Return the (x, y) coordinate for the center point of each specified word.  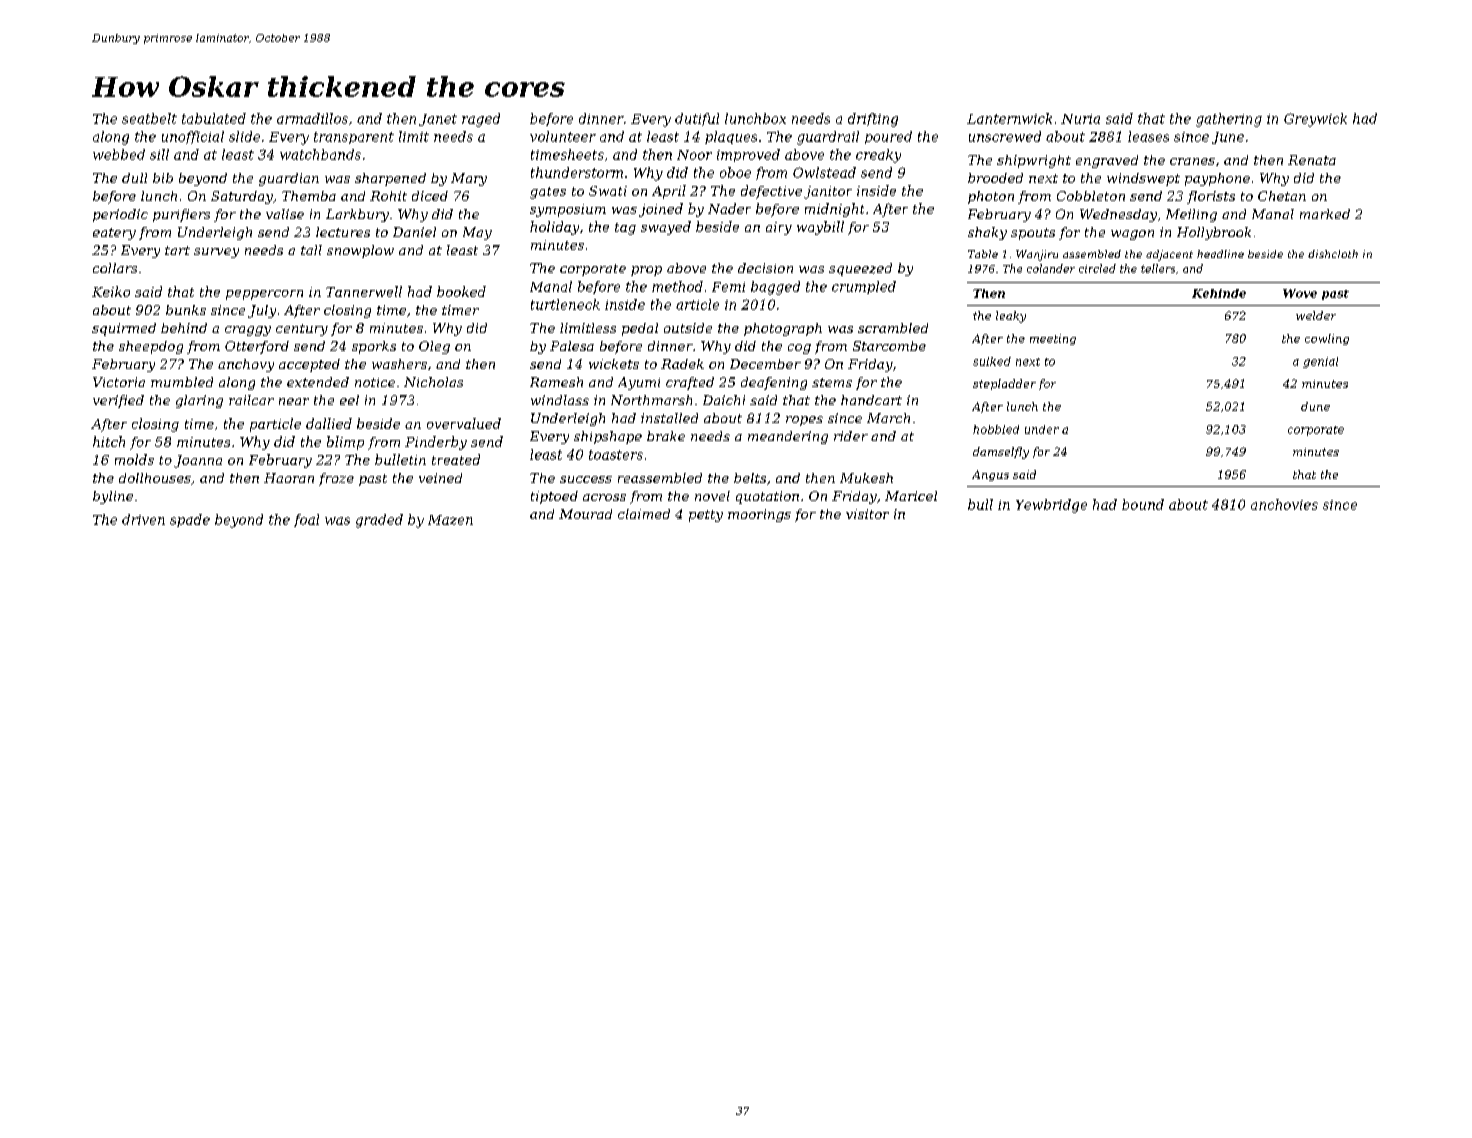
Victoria (119, 382)
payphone (1217, 179)
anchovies (1284, 504)
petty (706, 516)
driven (143, 519)
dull (134, 178)
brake (666, 436)
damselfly (1001, 453)
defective (771, 192)
